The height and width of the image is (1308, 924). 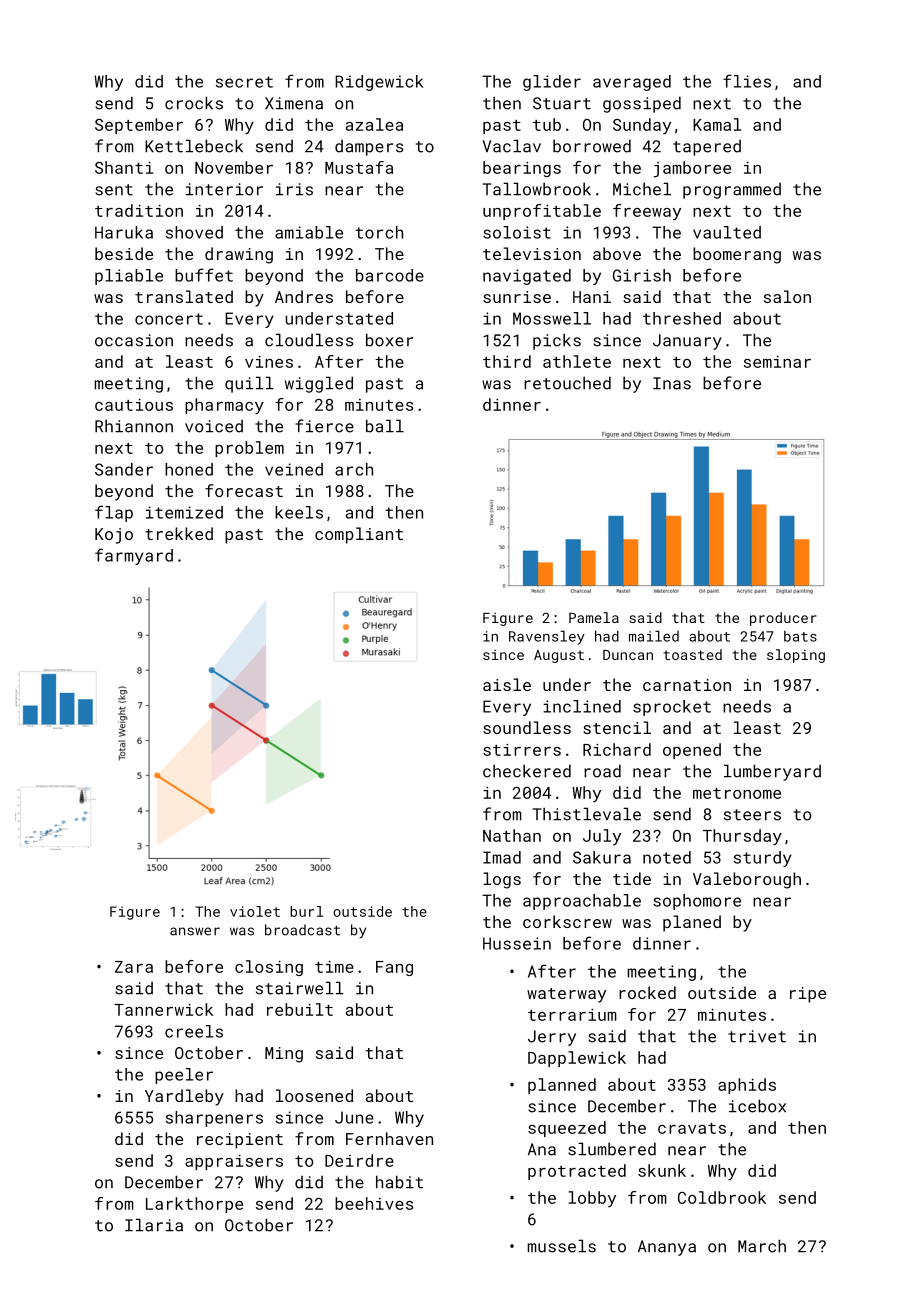 I want to click on Tallowbrook, so click(x=537, y=189).
